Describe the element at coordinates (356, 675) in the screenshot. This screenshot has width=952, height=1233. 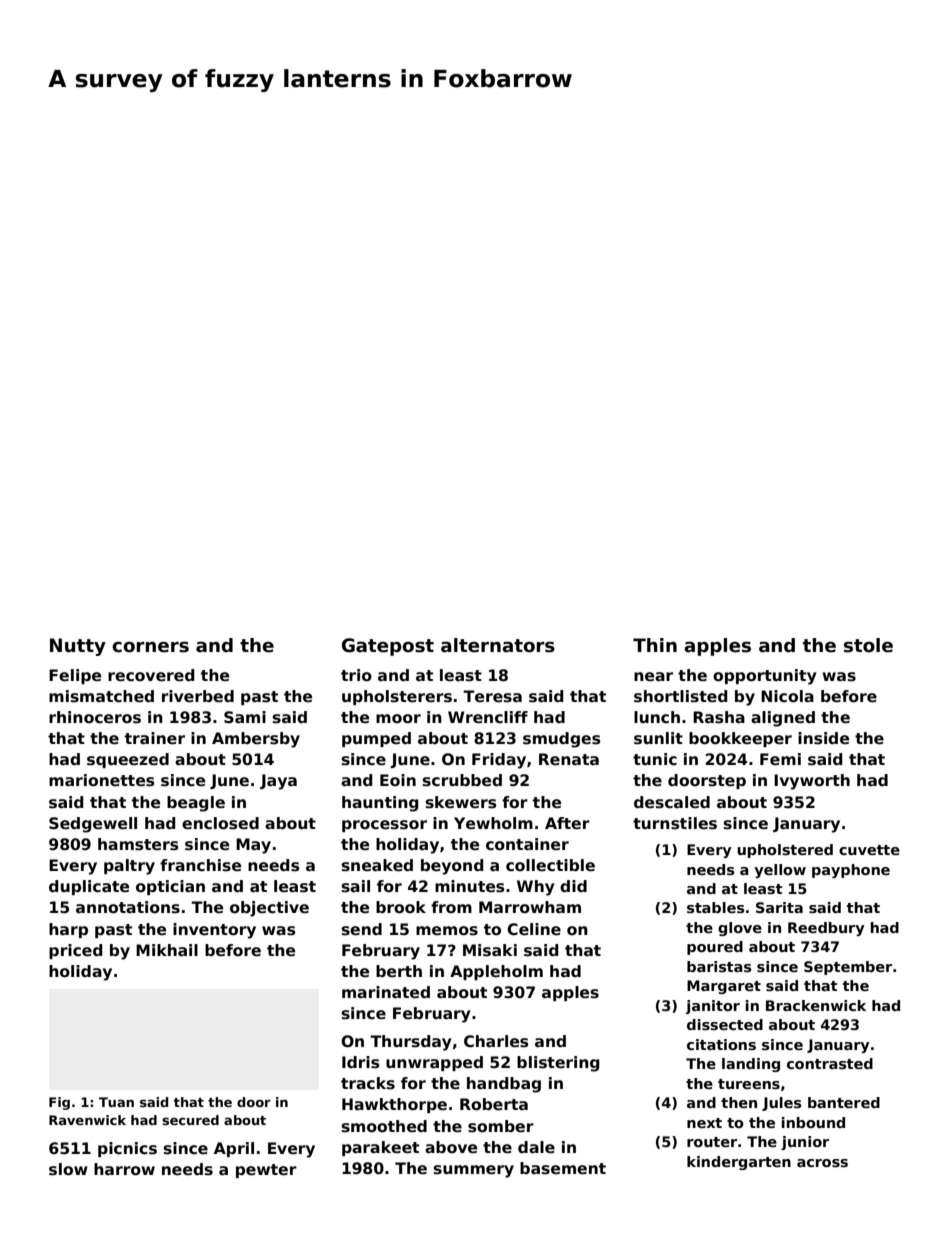
I see `trio` at that location.
